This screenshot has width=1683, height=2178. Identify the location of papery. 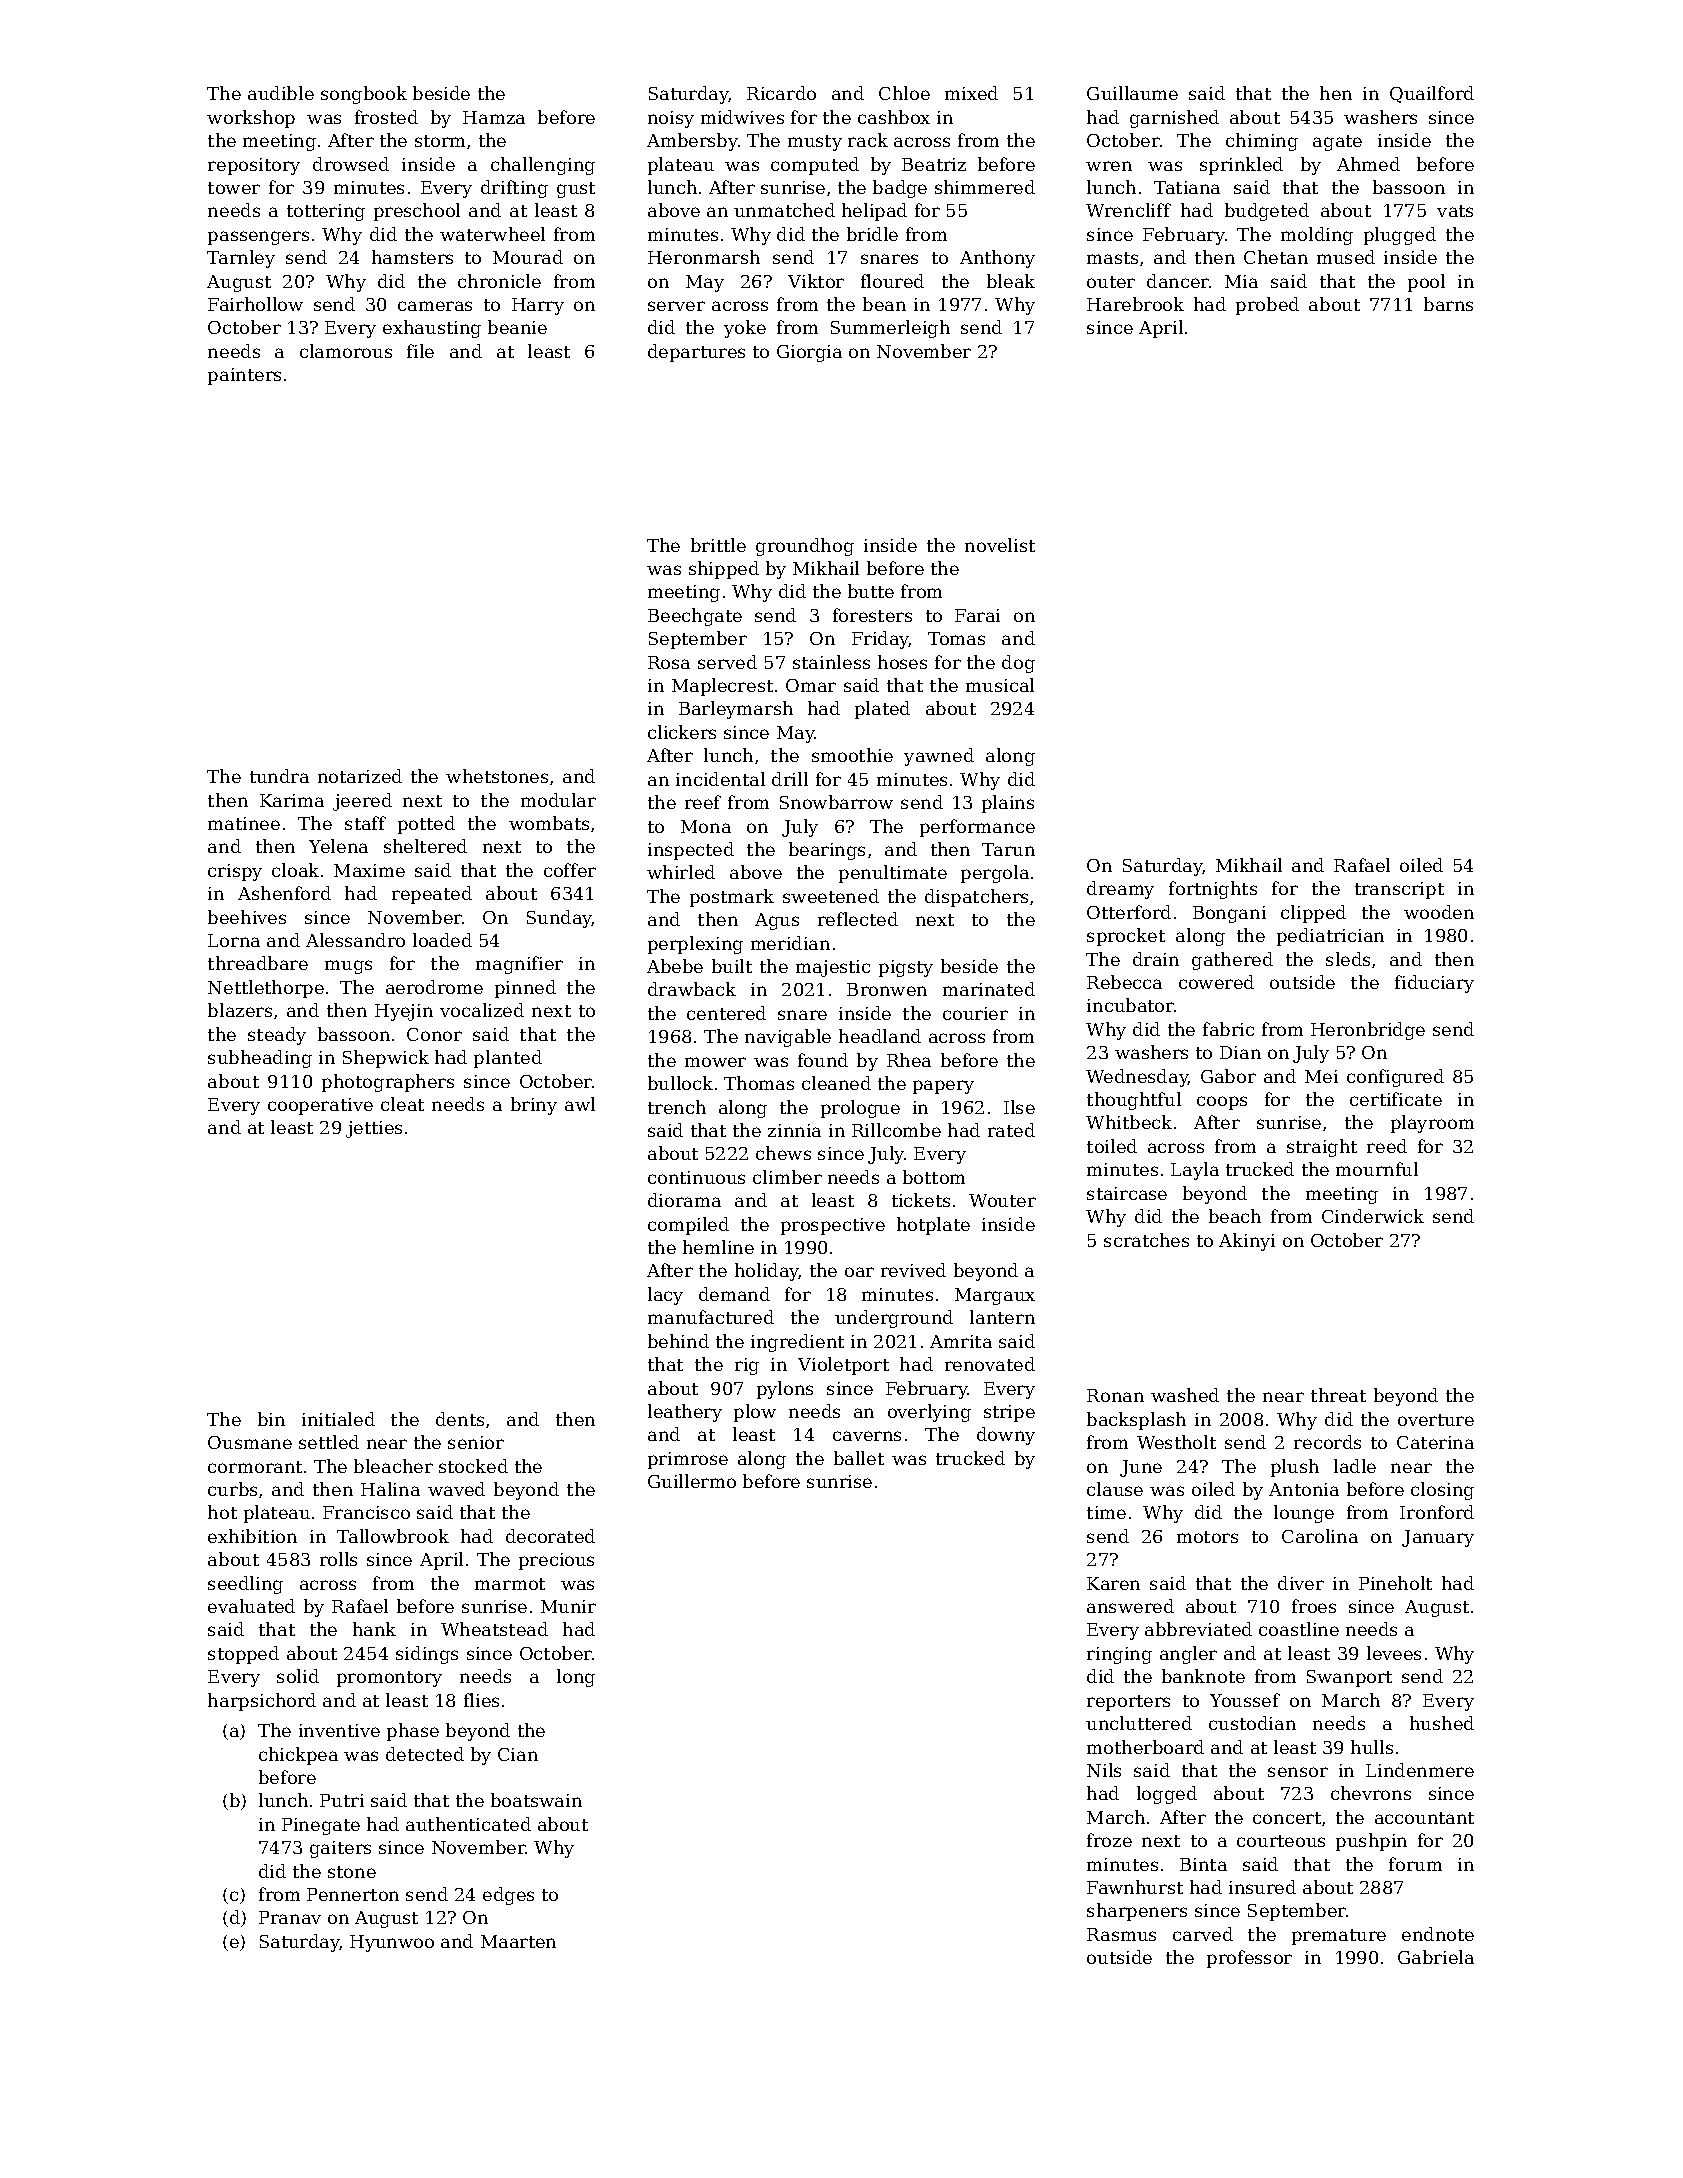
(943, 1087).
